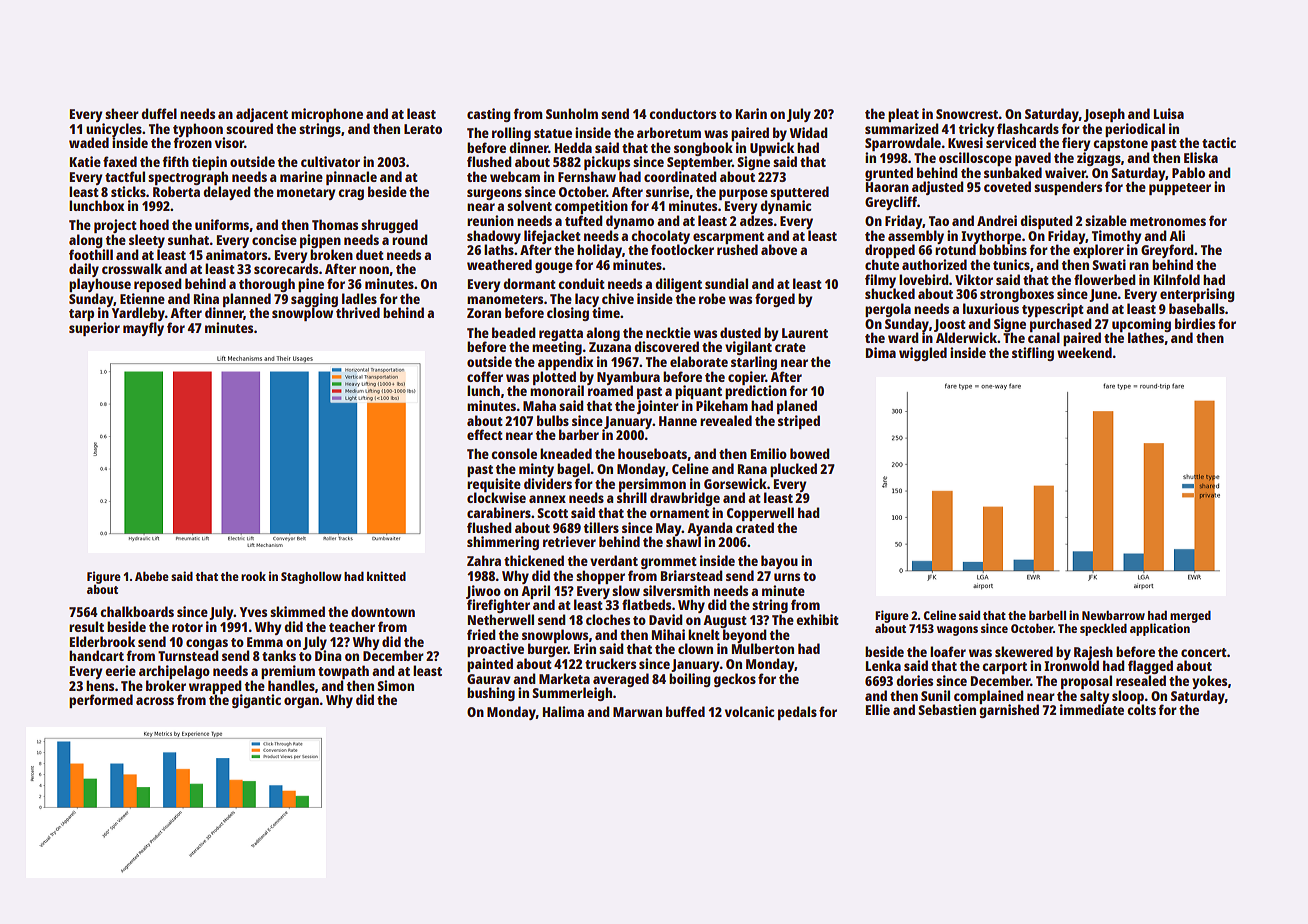 The height and width of the document is (924, 1308). Describe the element at coordinates (327, 115) in the document. I see `microphone` at that location.
